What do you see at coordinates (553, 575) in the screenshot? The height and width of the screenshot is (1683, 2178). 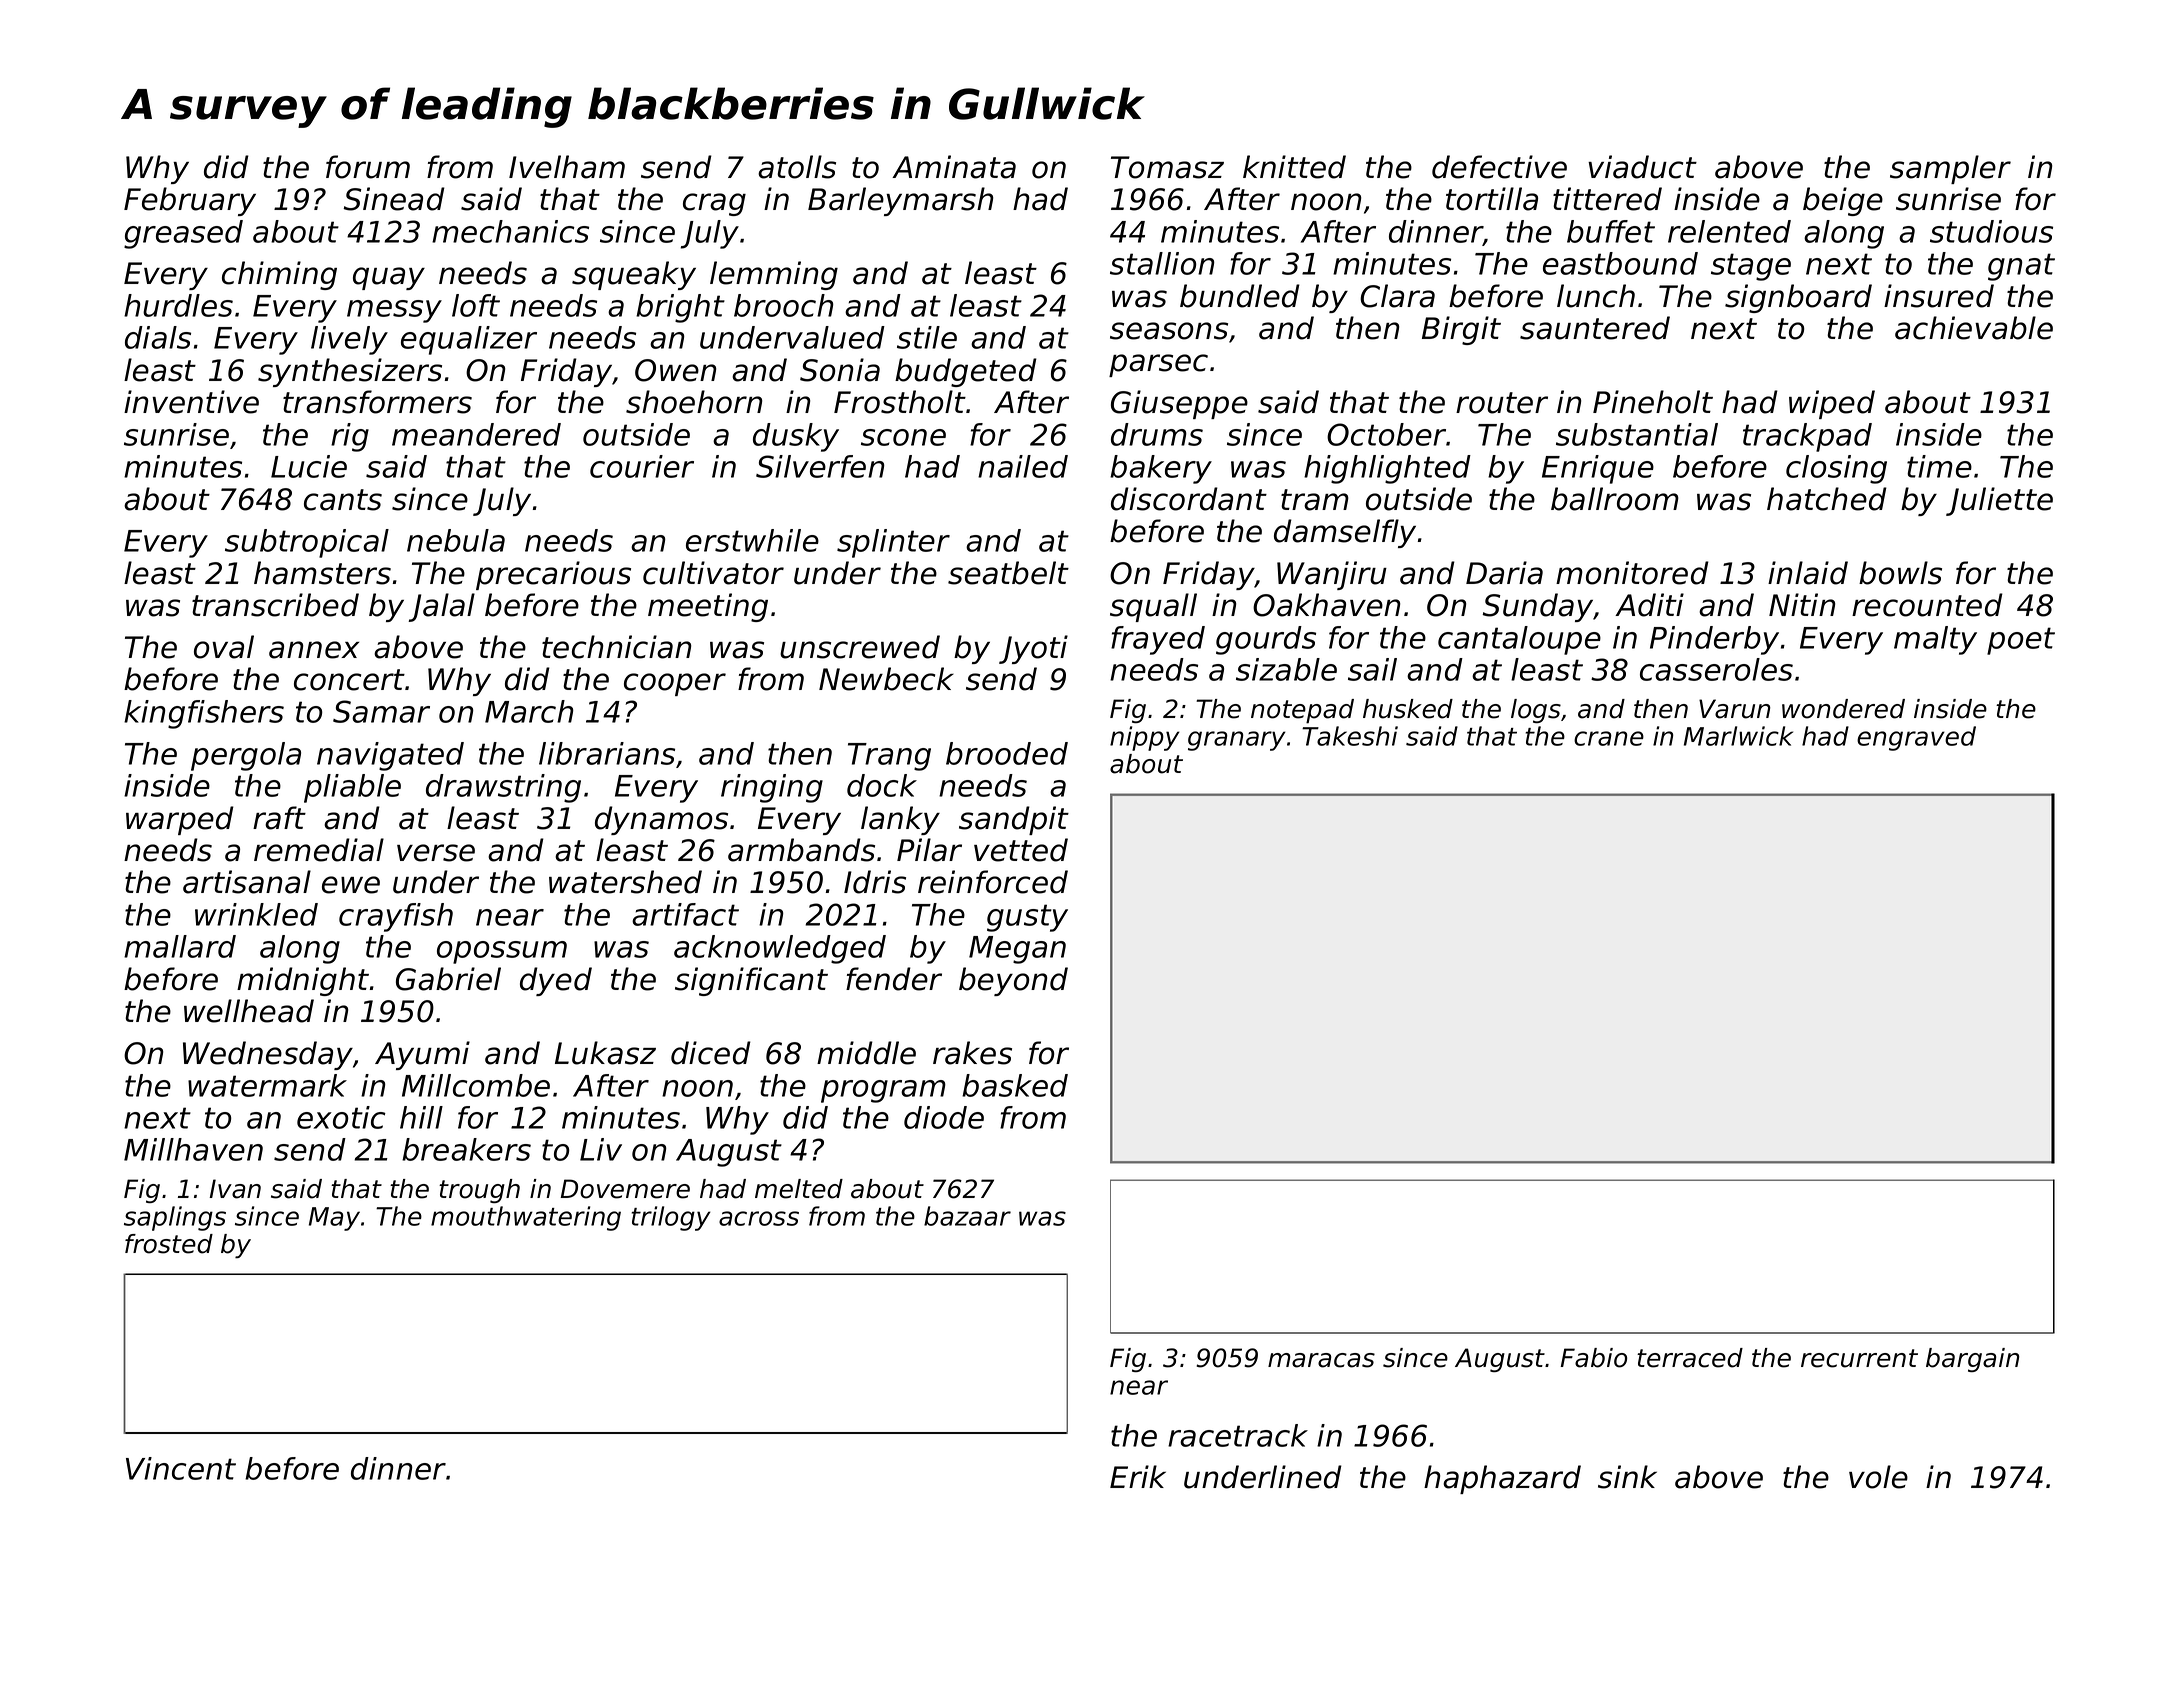 I see `precarious` at bounding box center [553, 575].
